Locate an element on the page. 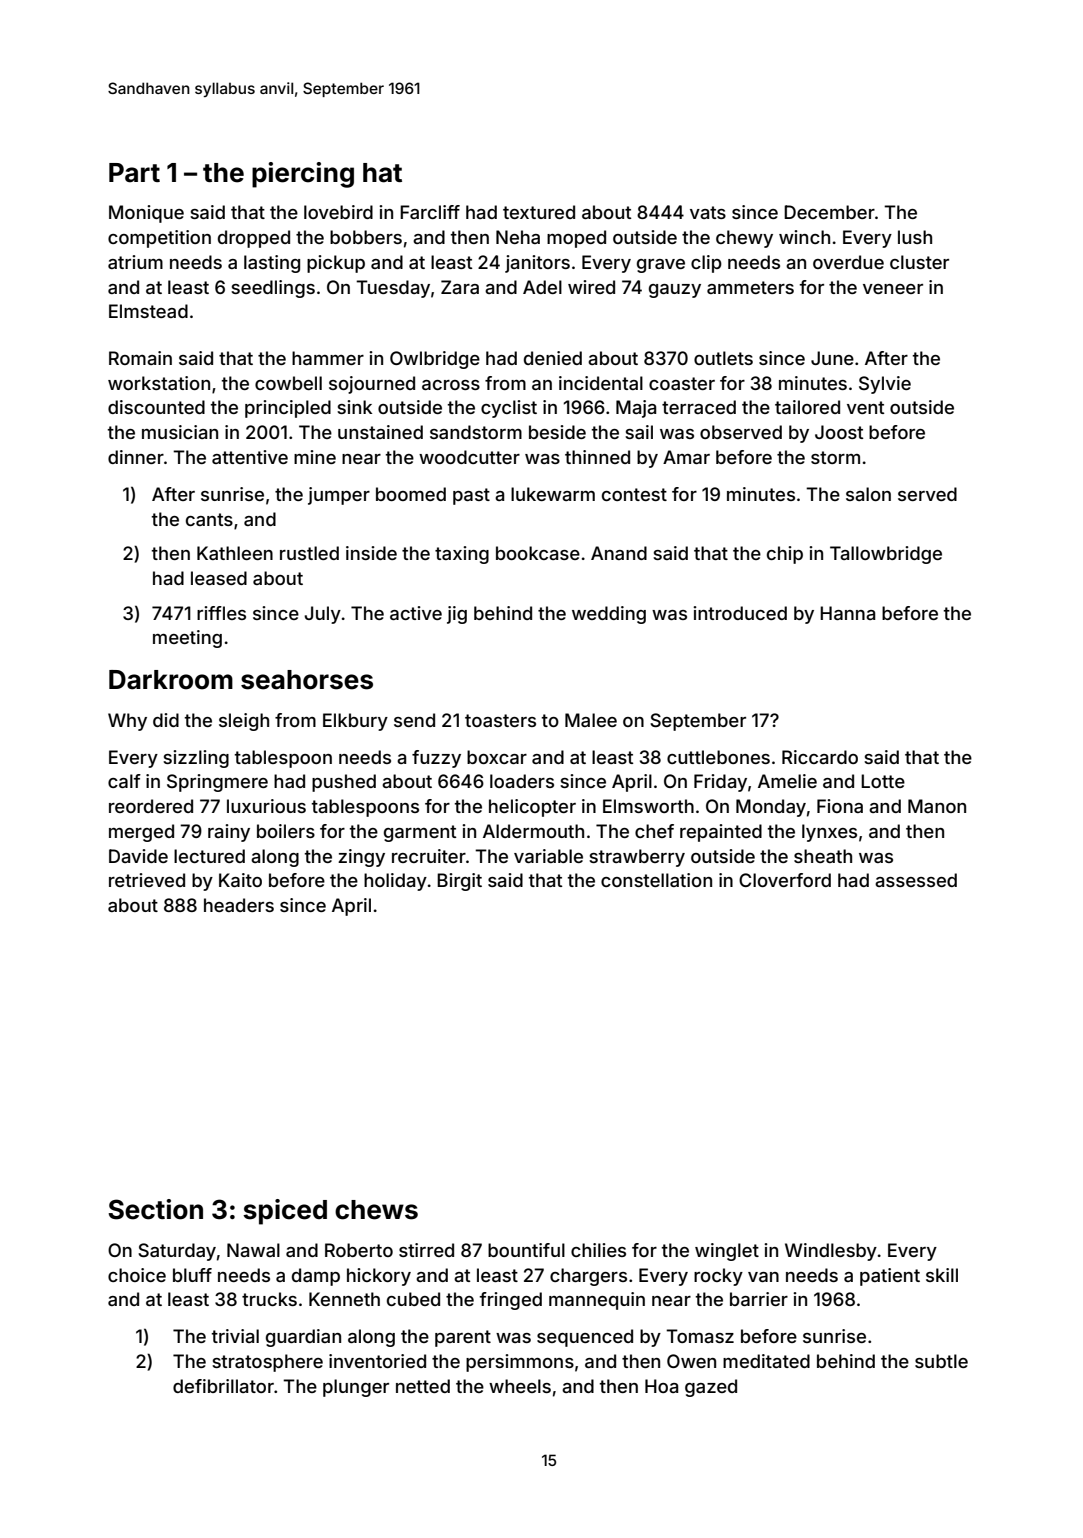  Farcliff is located at coordinates (430, 212).
